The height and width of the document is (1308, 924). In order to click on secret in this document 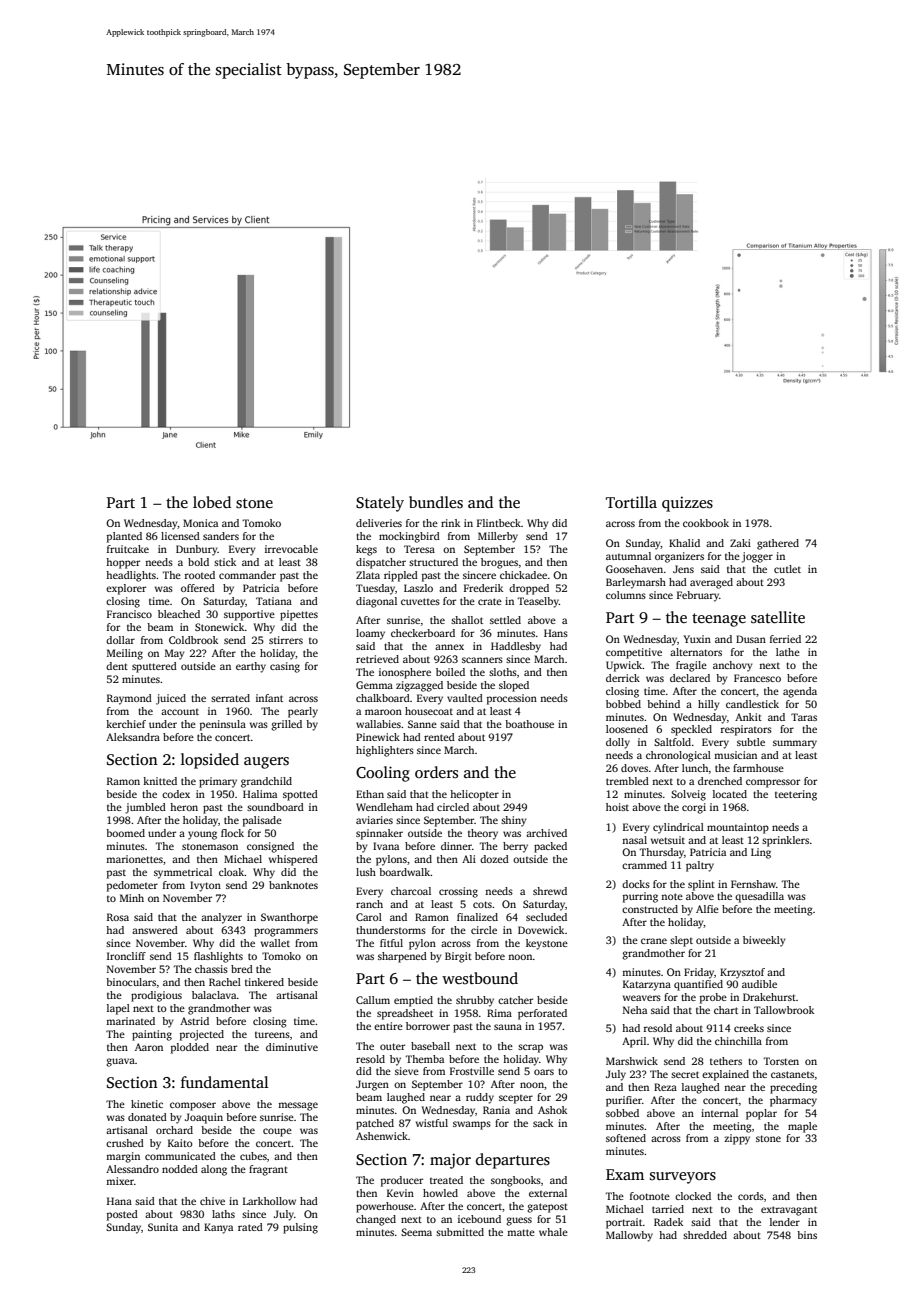, I will do `click(685, 1074)`.
